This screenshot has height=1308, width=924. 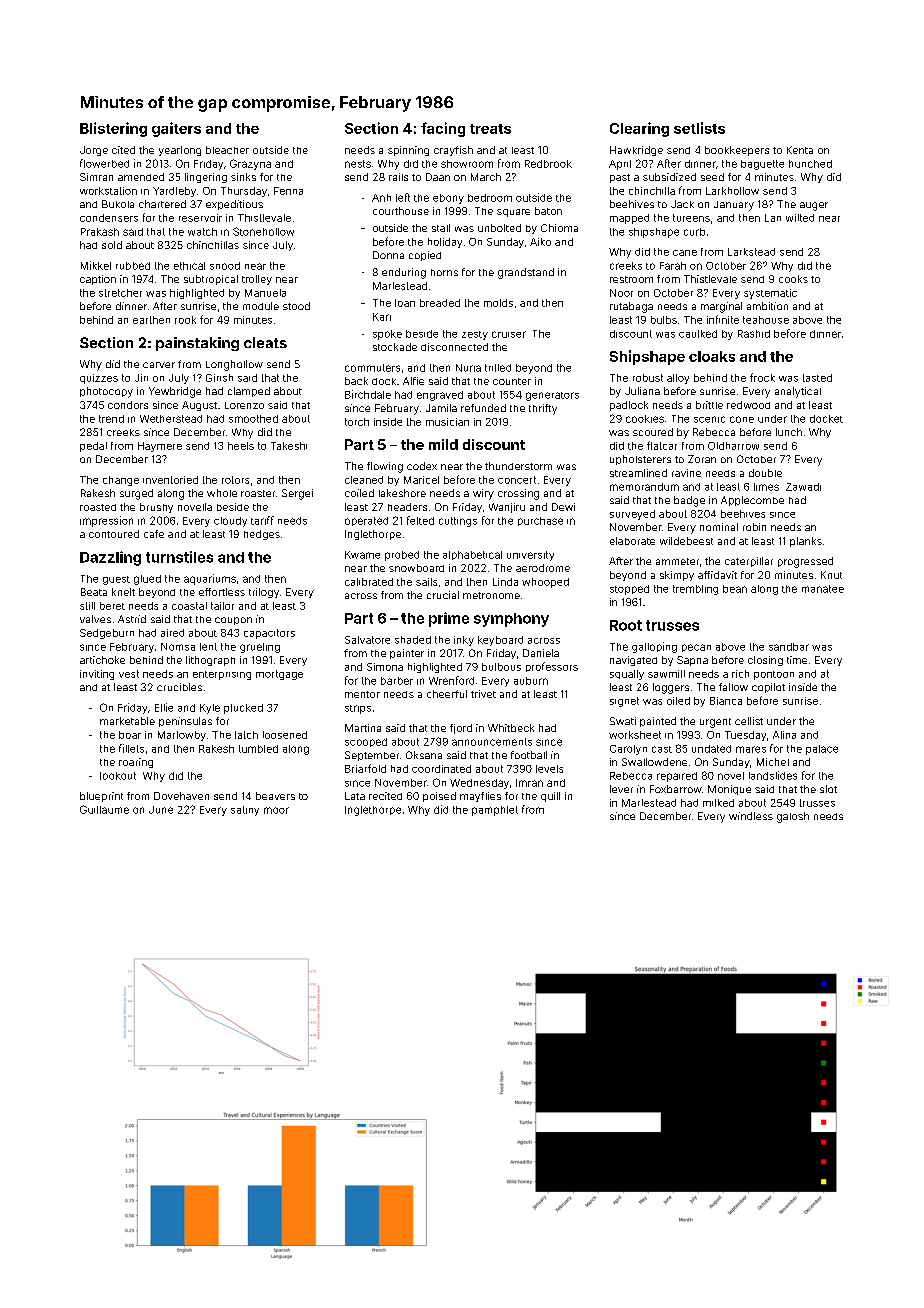 I want to click on cooks, so click(x=793, y=279).
